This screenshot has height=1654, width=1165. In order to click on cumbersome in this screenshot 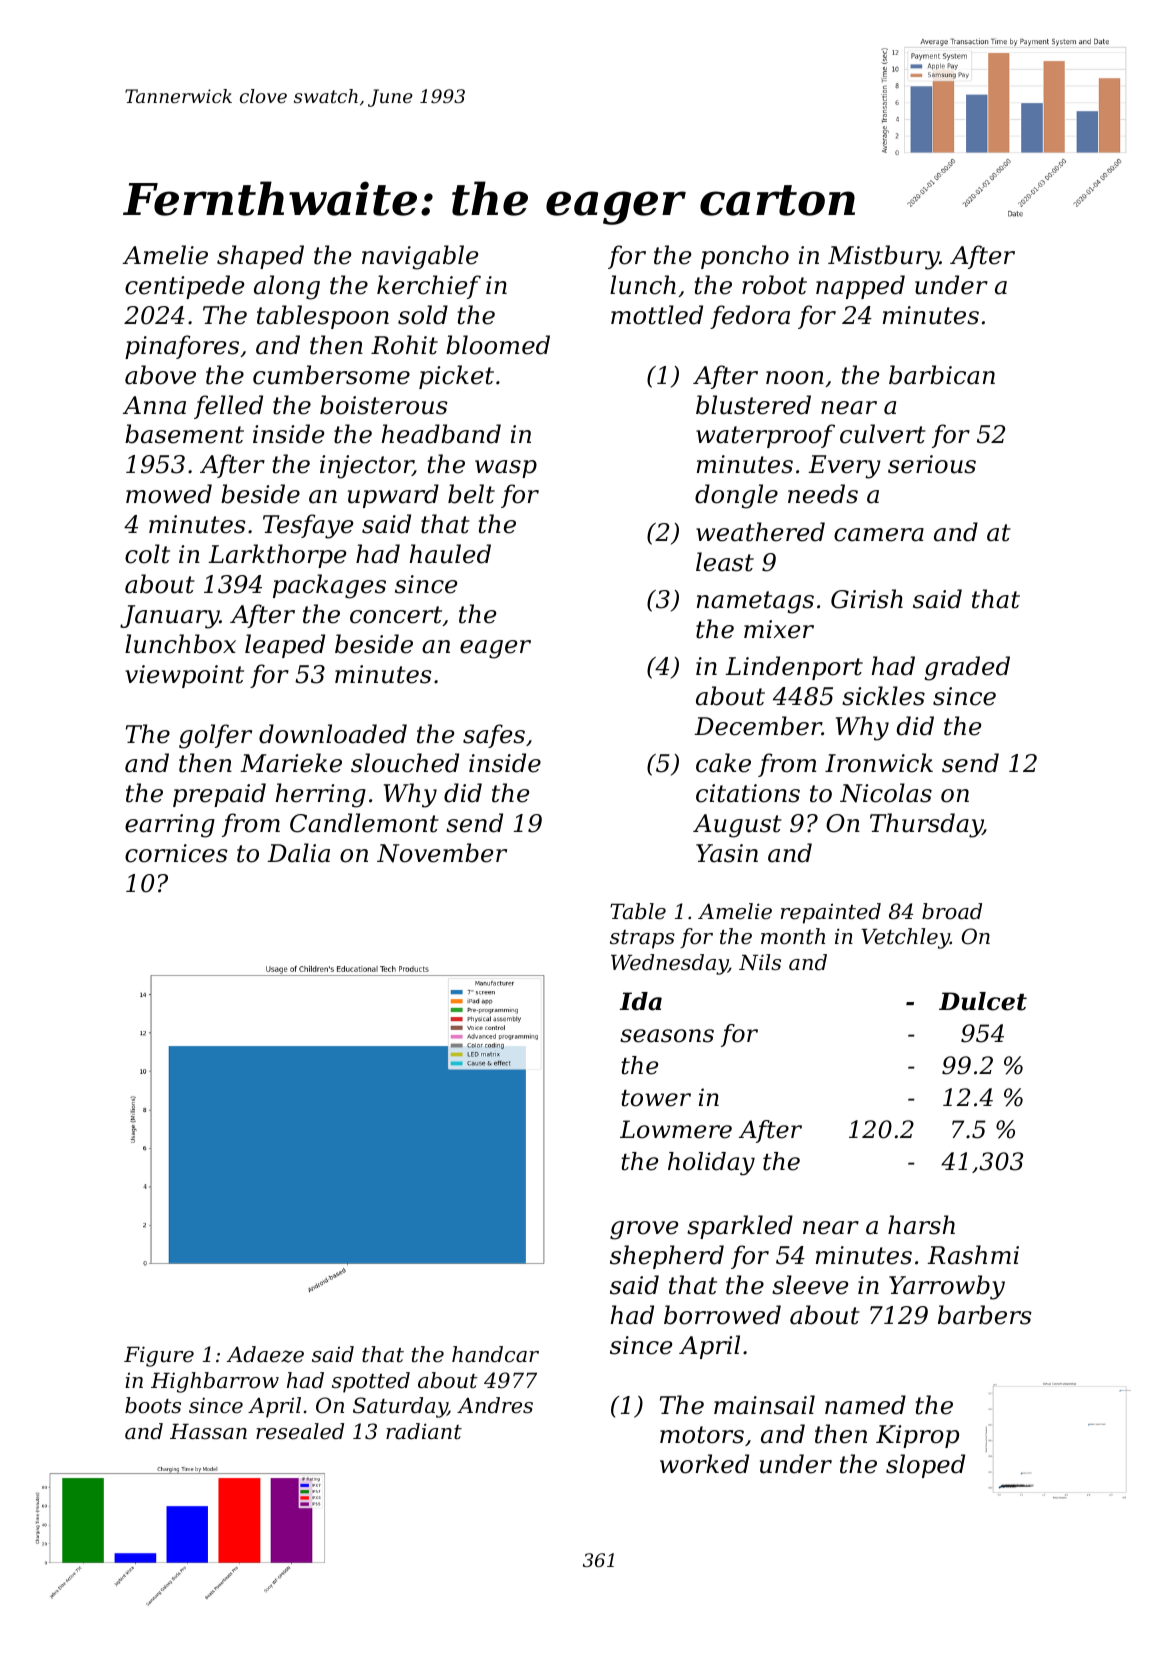, I will do `click(331, 375)`.
